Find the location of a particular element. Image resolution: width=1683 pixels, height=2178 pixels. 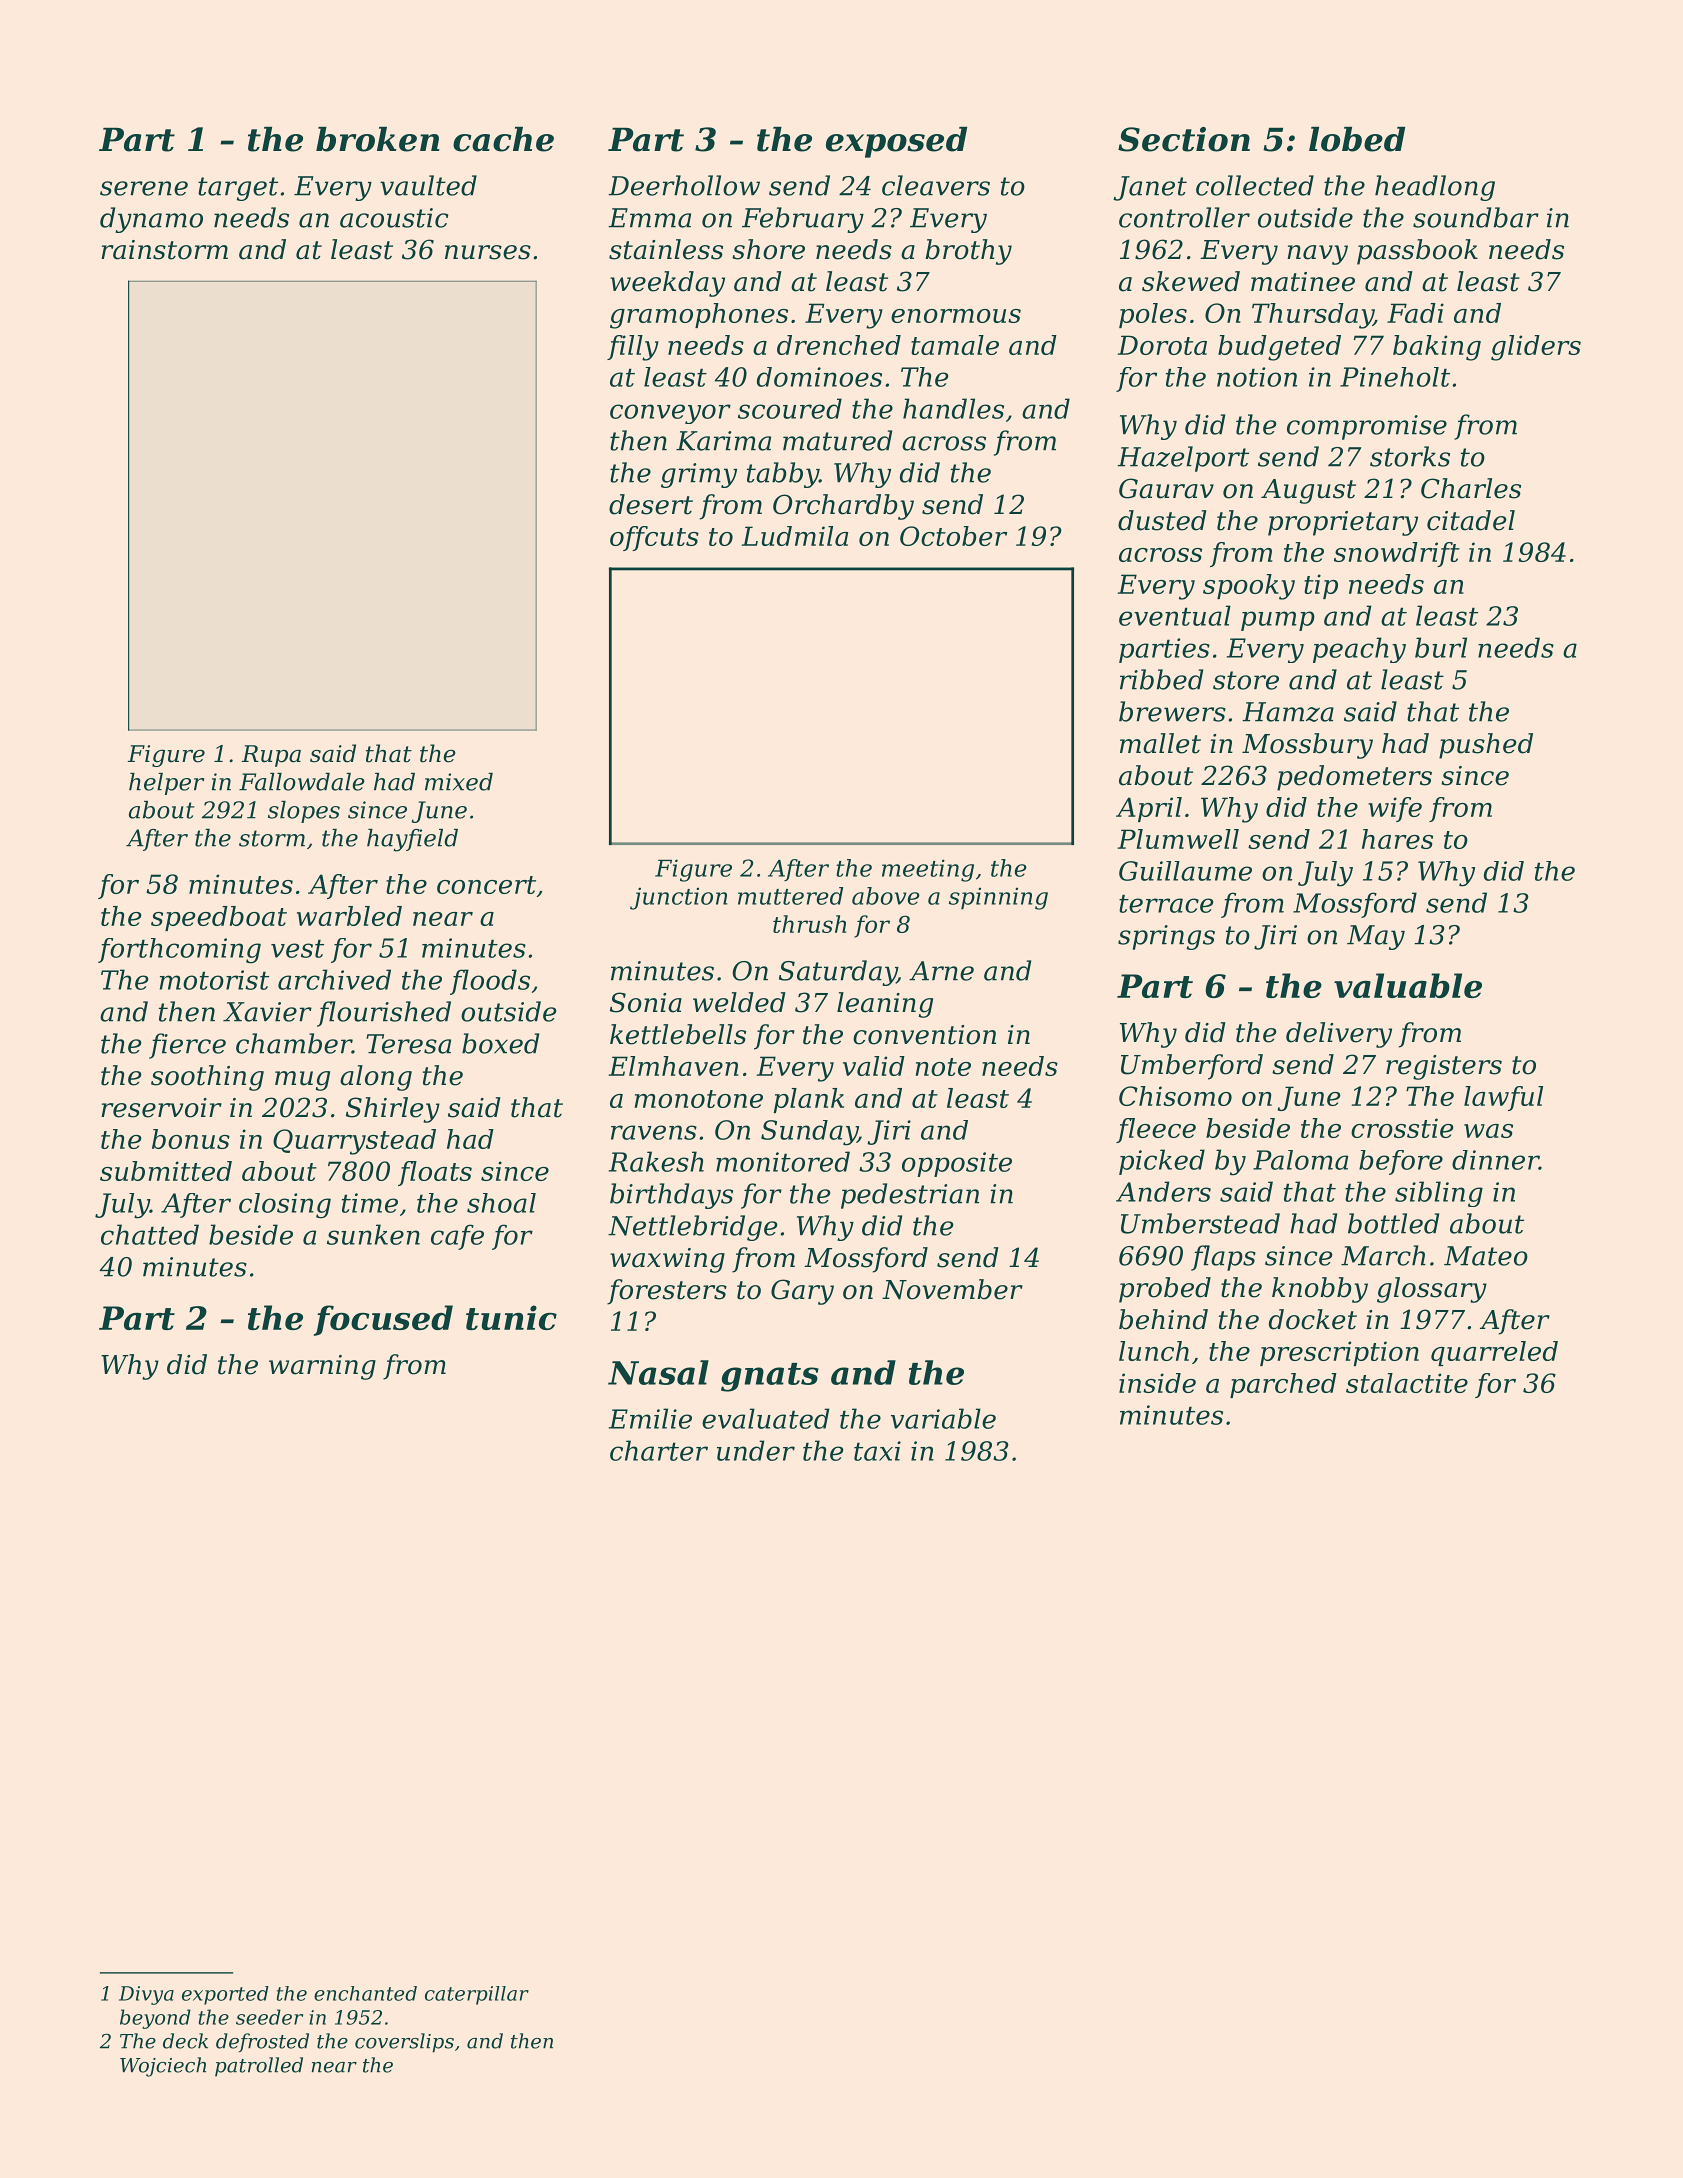

fierce is located at coordinates (187, 1046).
